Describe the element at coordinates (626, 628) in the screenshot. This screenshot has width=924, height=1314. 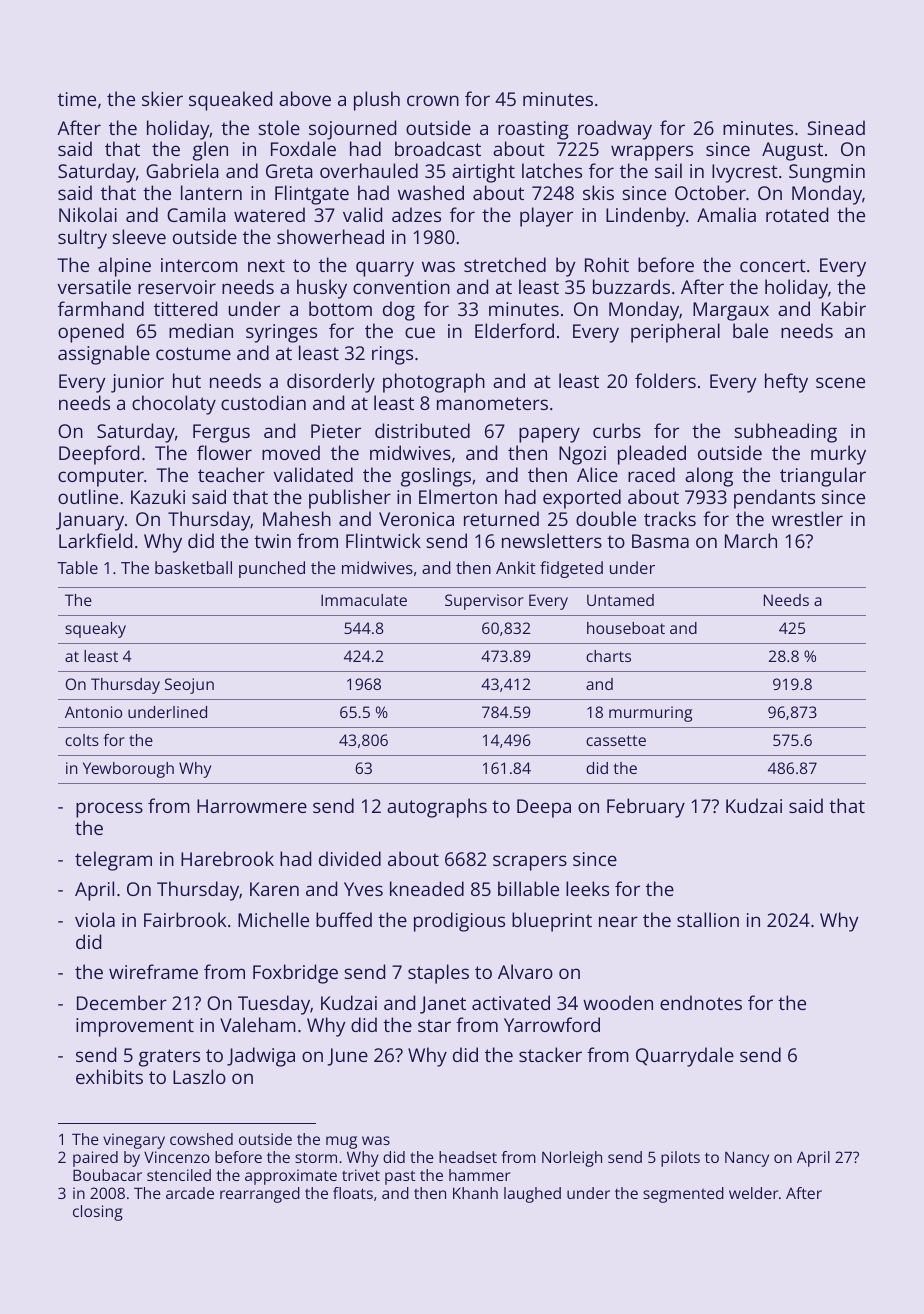
I see `houseboat` at that location.
